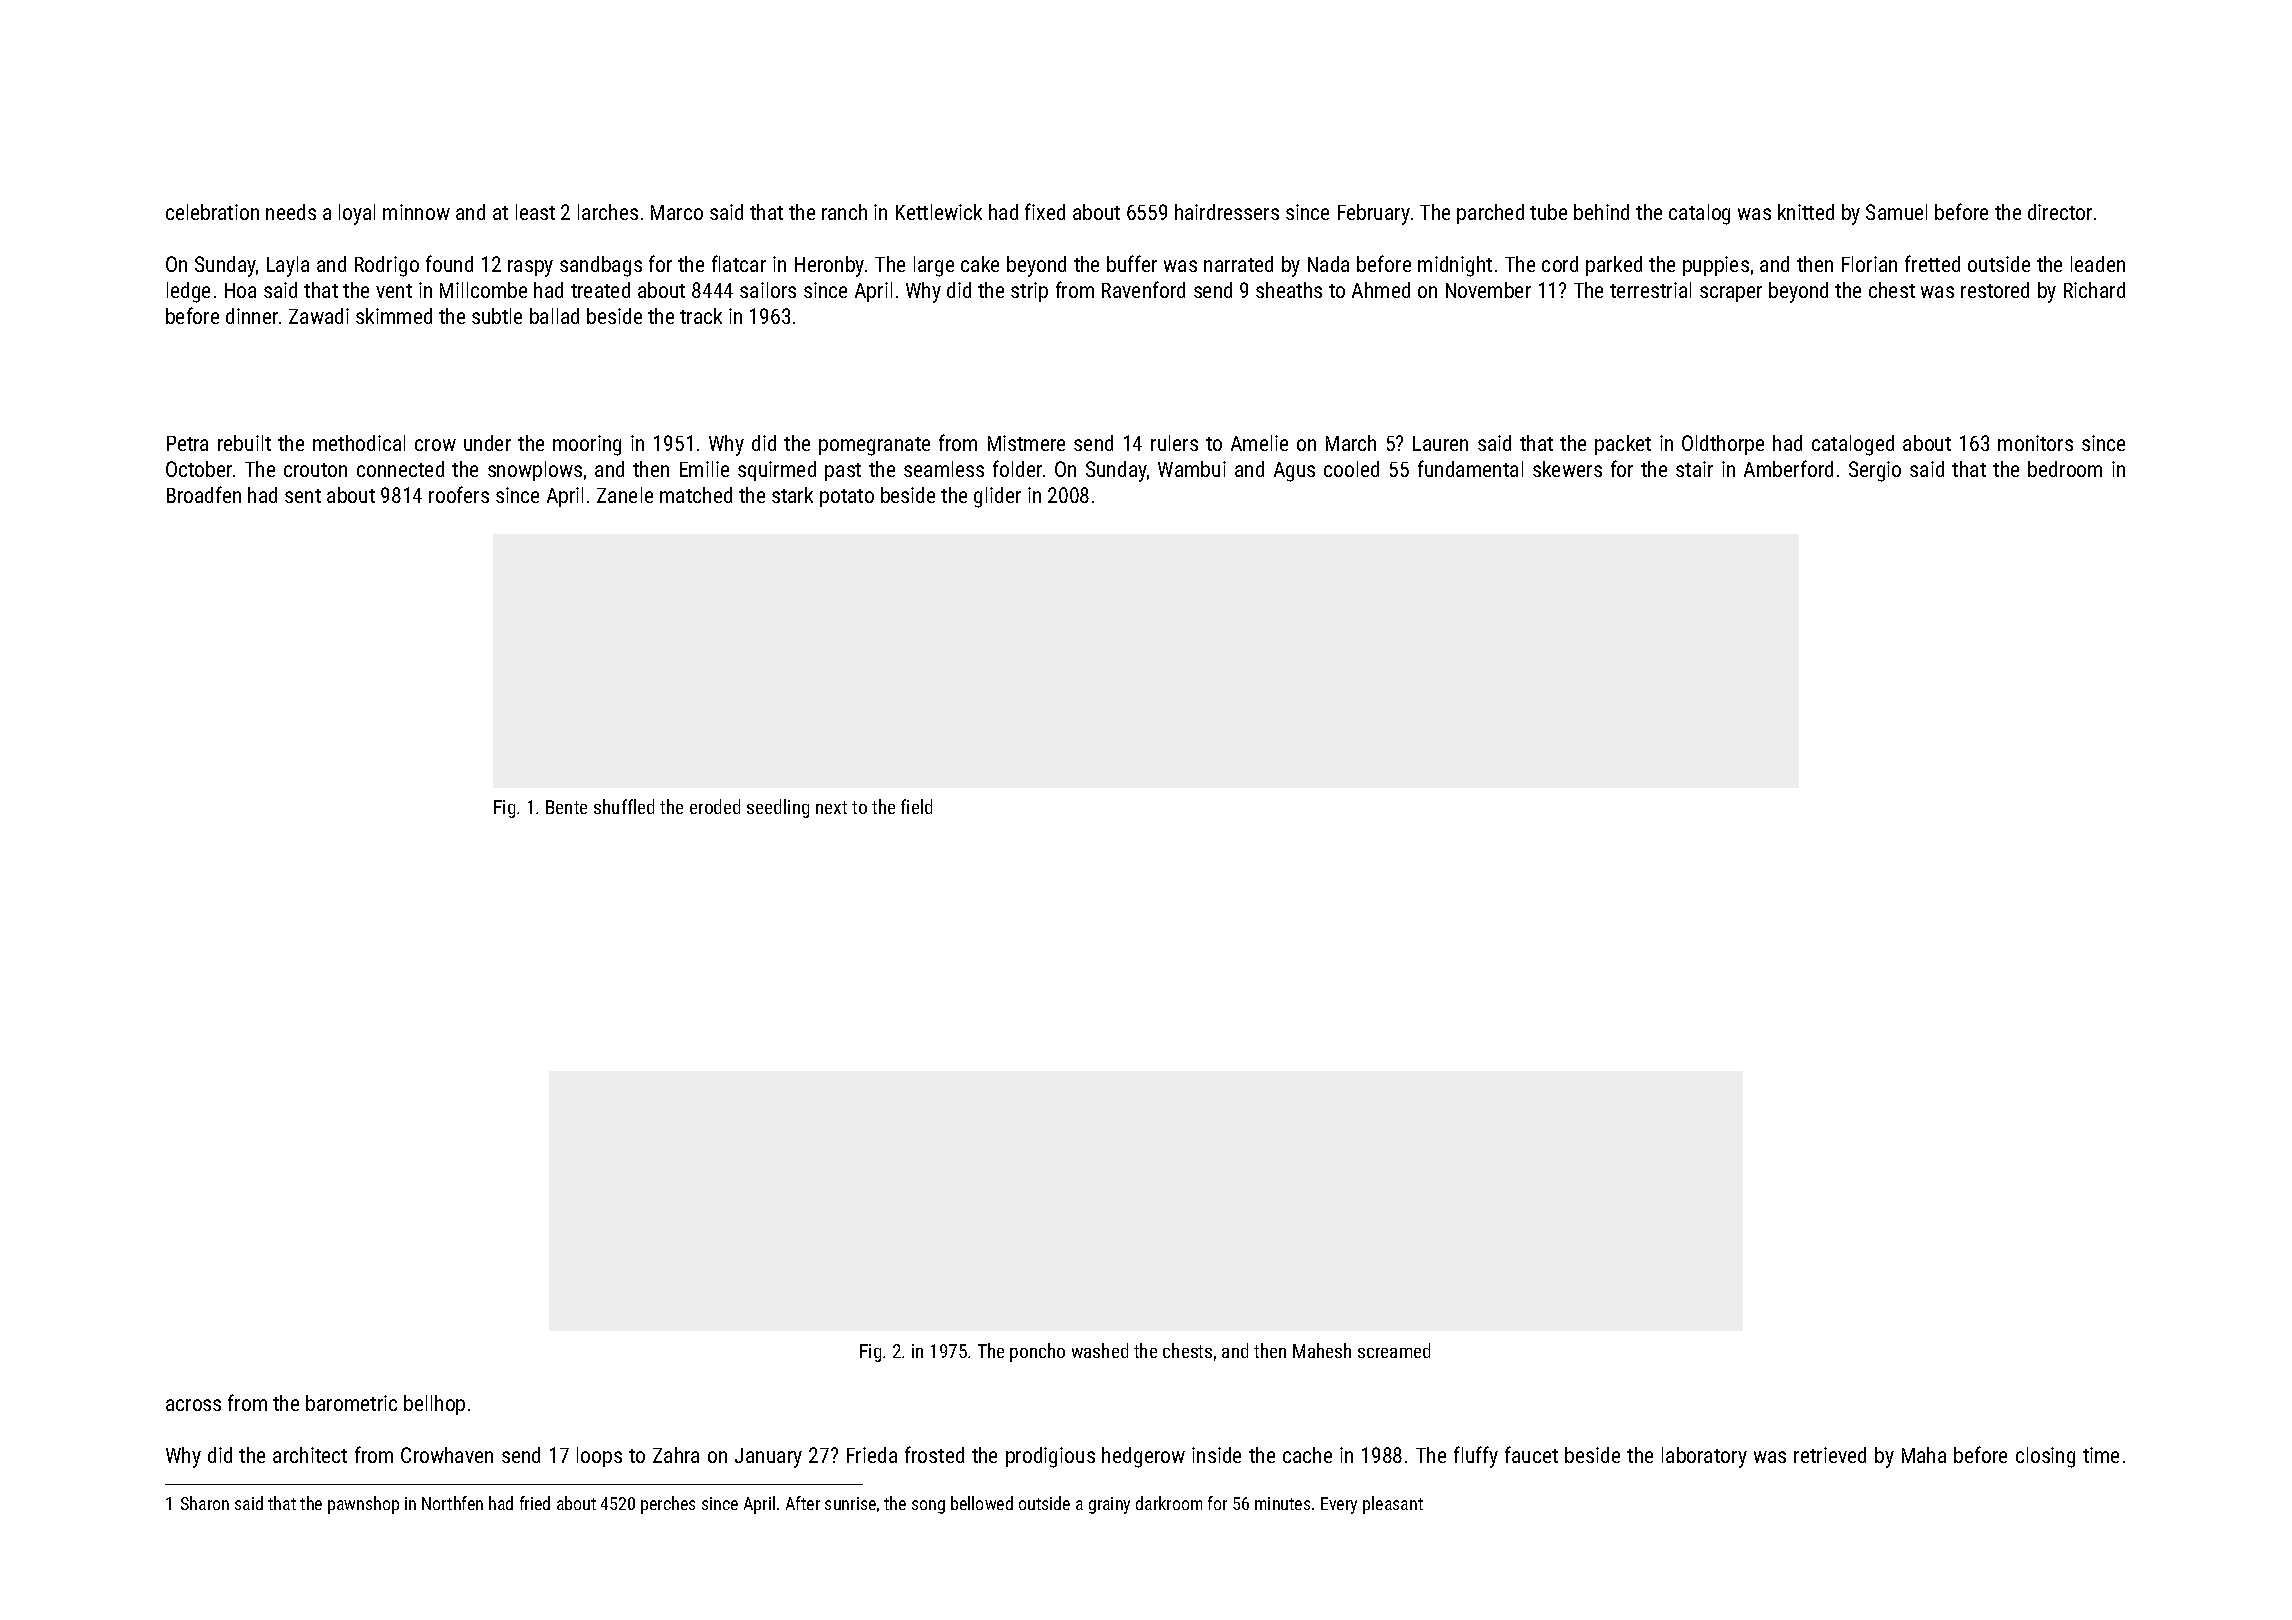  I want to click on Bente, so click(566, 807).
